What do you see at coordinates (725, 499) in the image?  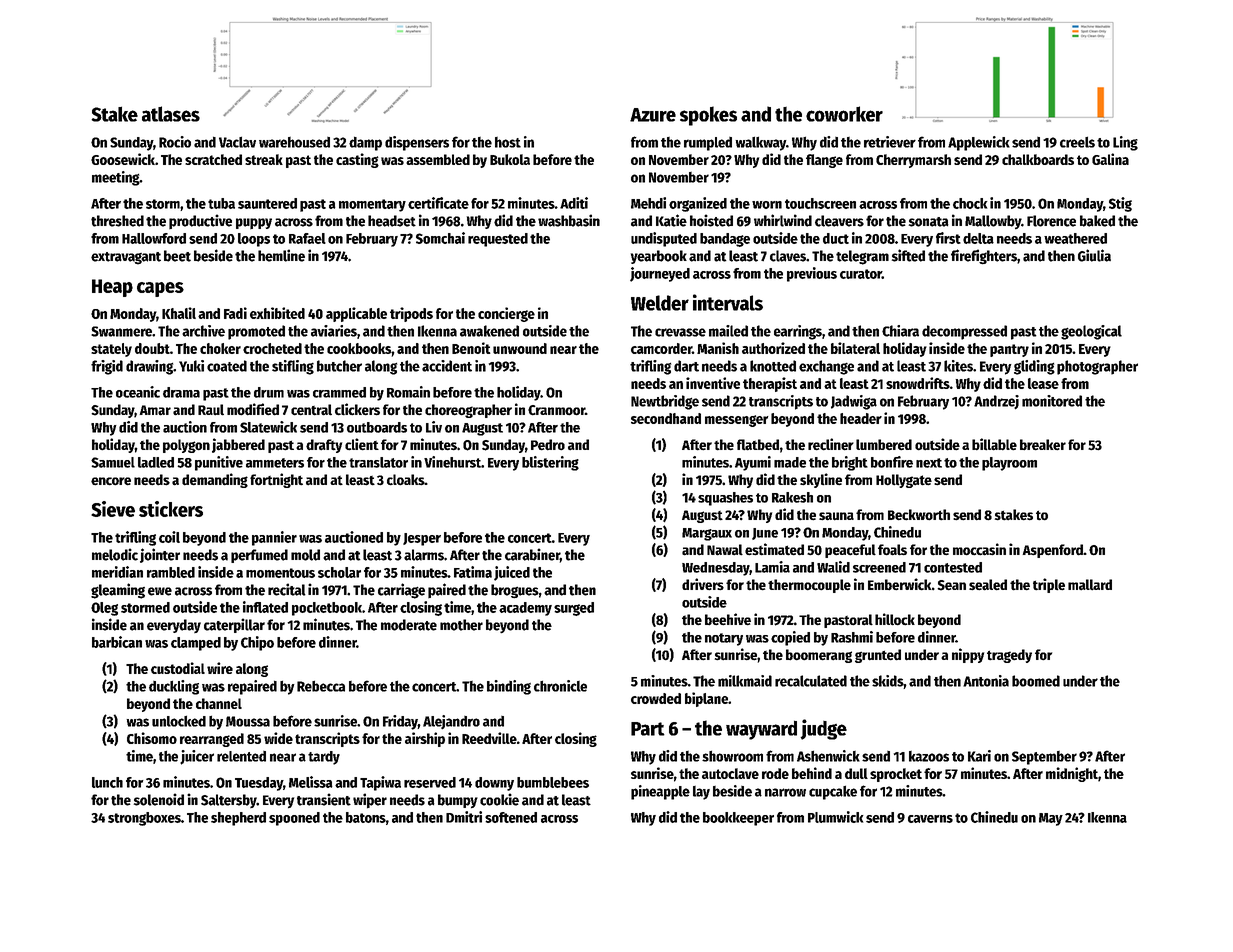 I see `squashes` at bounding box center [725, 499].
